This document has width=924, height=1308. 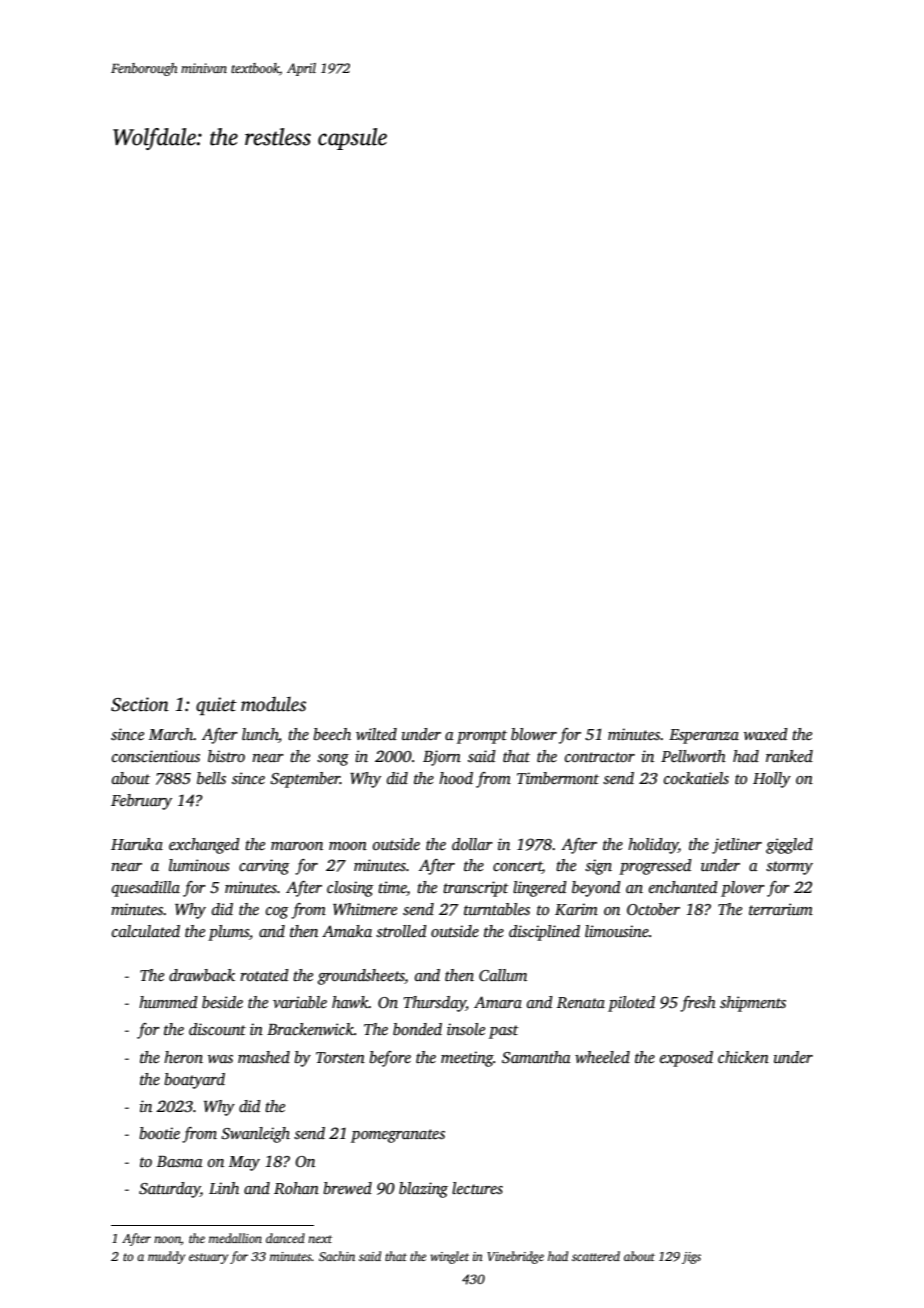 I want to click on calculated, so click(x=146, y=931).
